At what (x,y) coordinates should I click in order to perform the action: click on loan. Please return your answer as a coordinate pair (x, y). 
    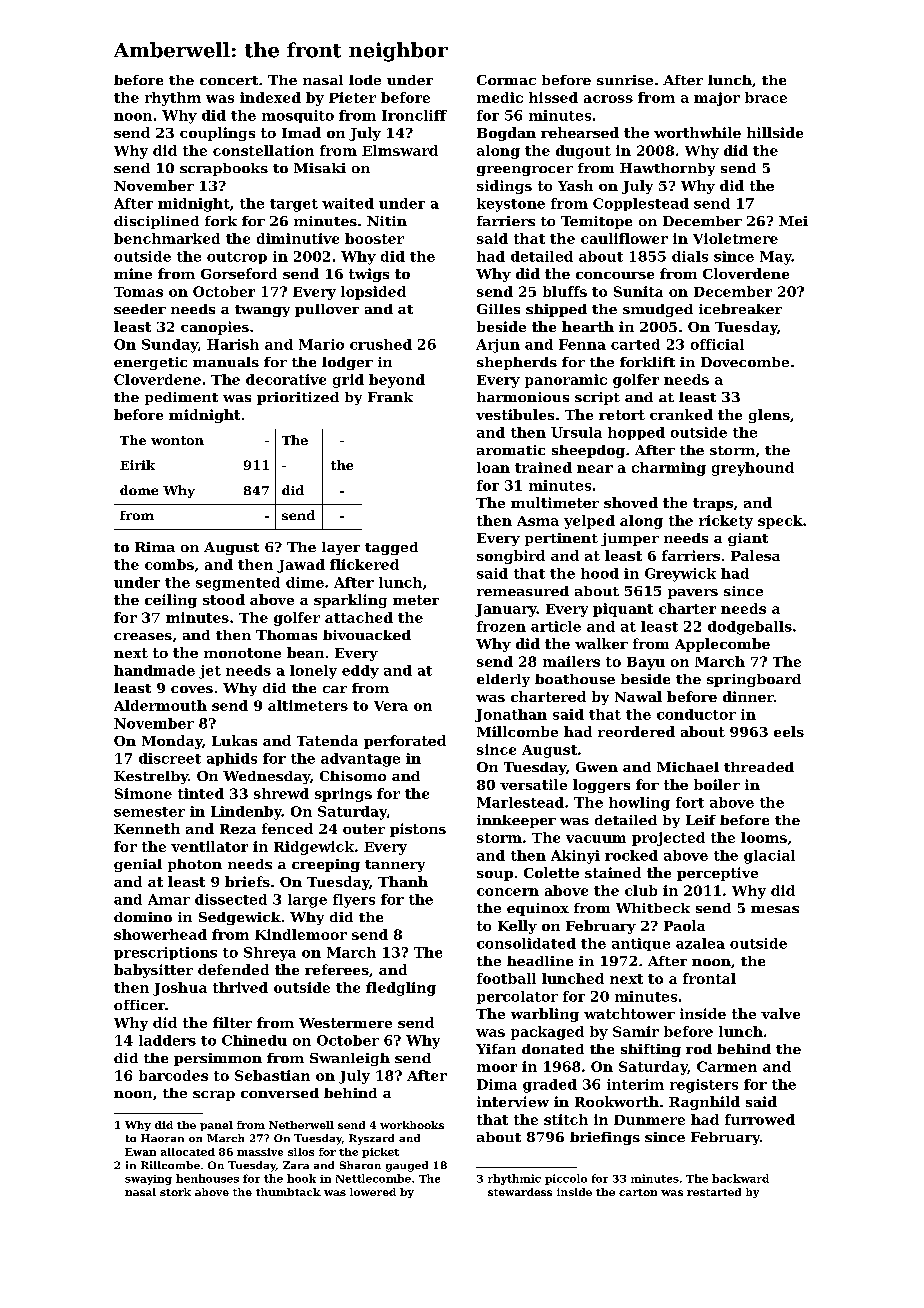
    Looking at the image, I should click on (493, 467).
